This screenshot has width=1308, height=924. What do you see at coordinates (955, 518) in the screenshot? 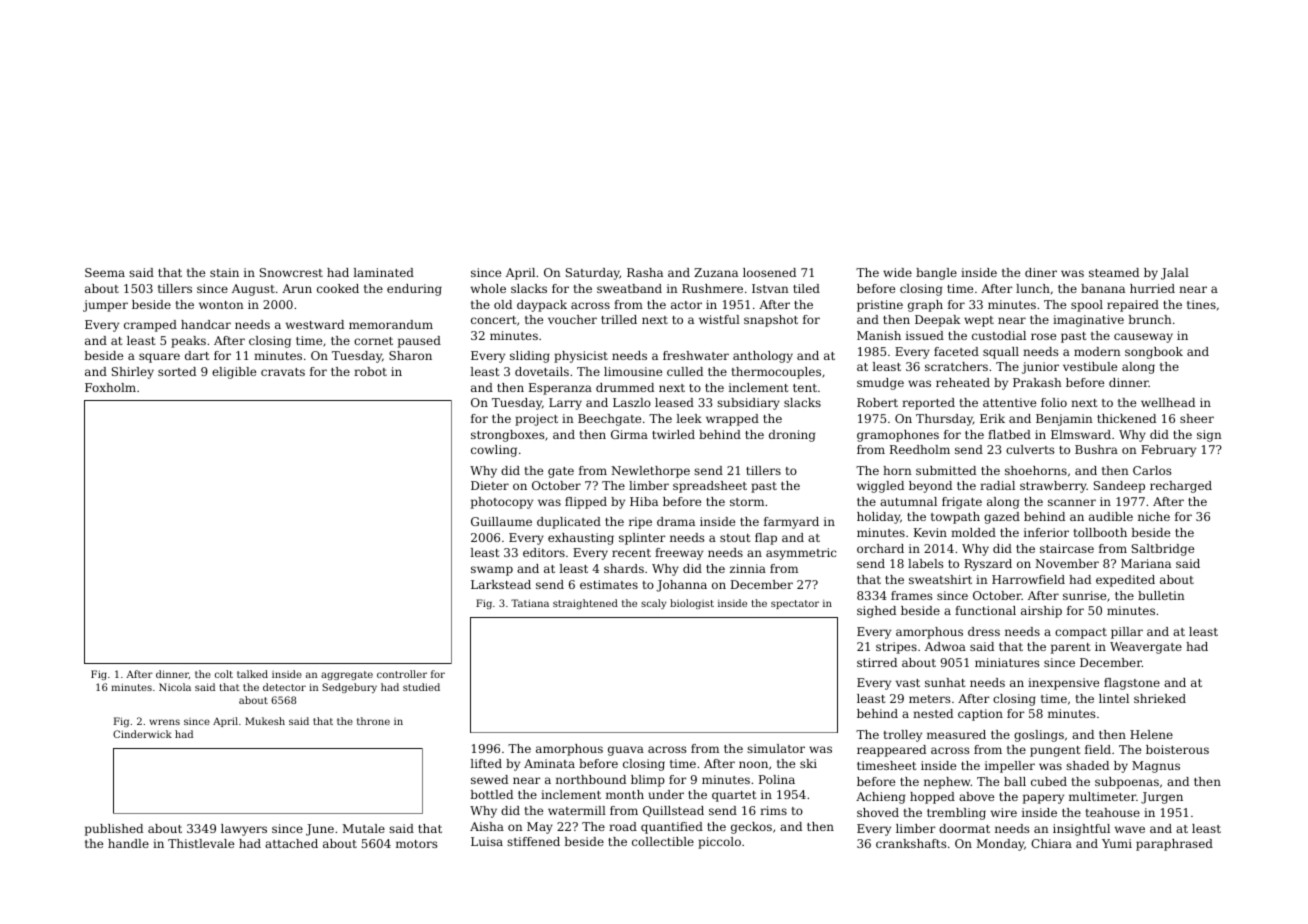
I see `towpath` at bounding box center [955, 518].
